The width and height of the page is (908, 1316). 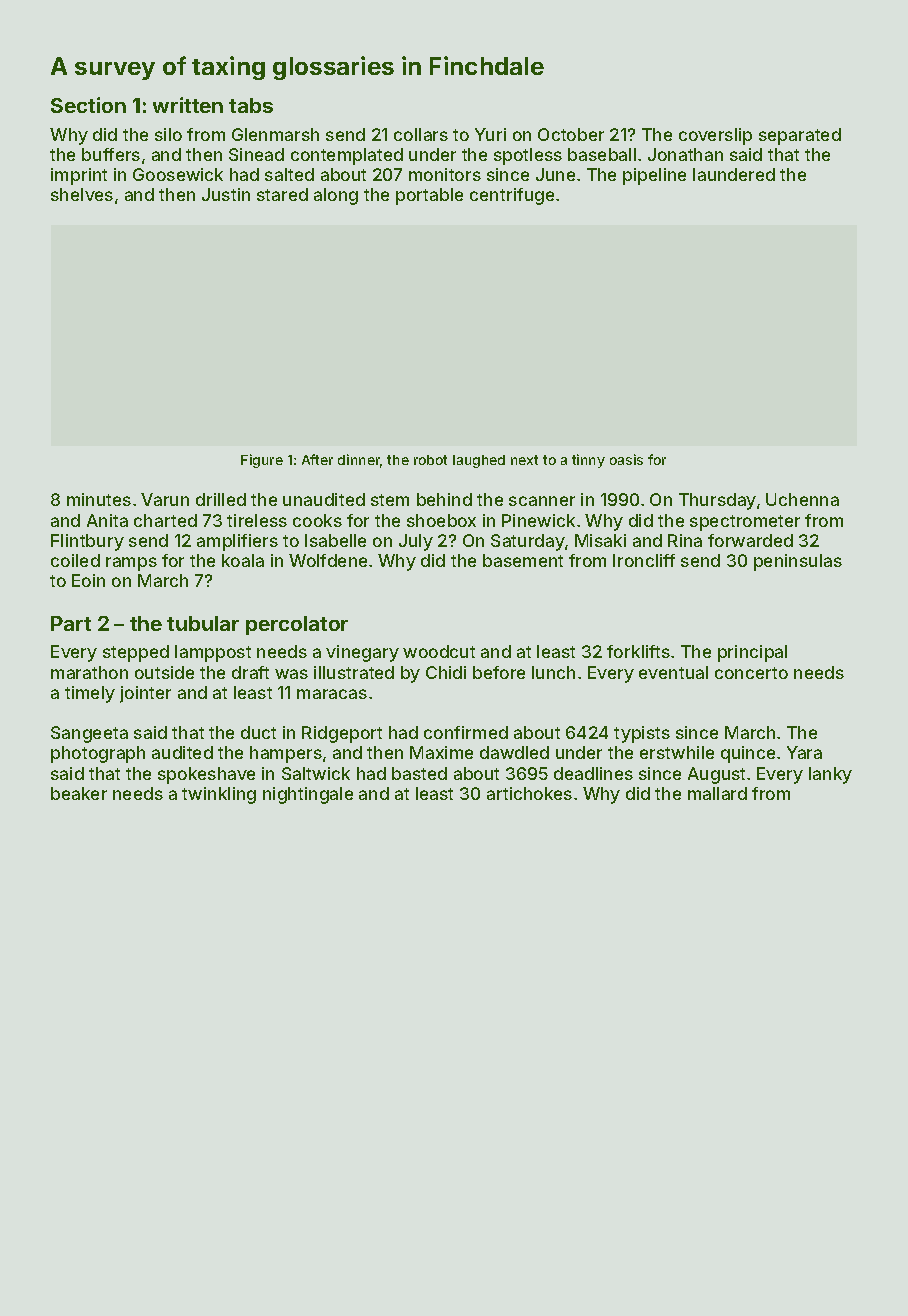 I want to click on silo, so click(x=168, y=134).
